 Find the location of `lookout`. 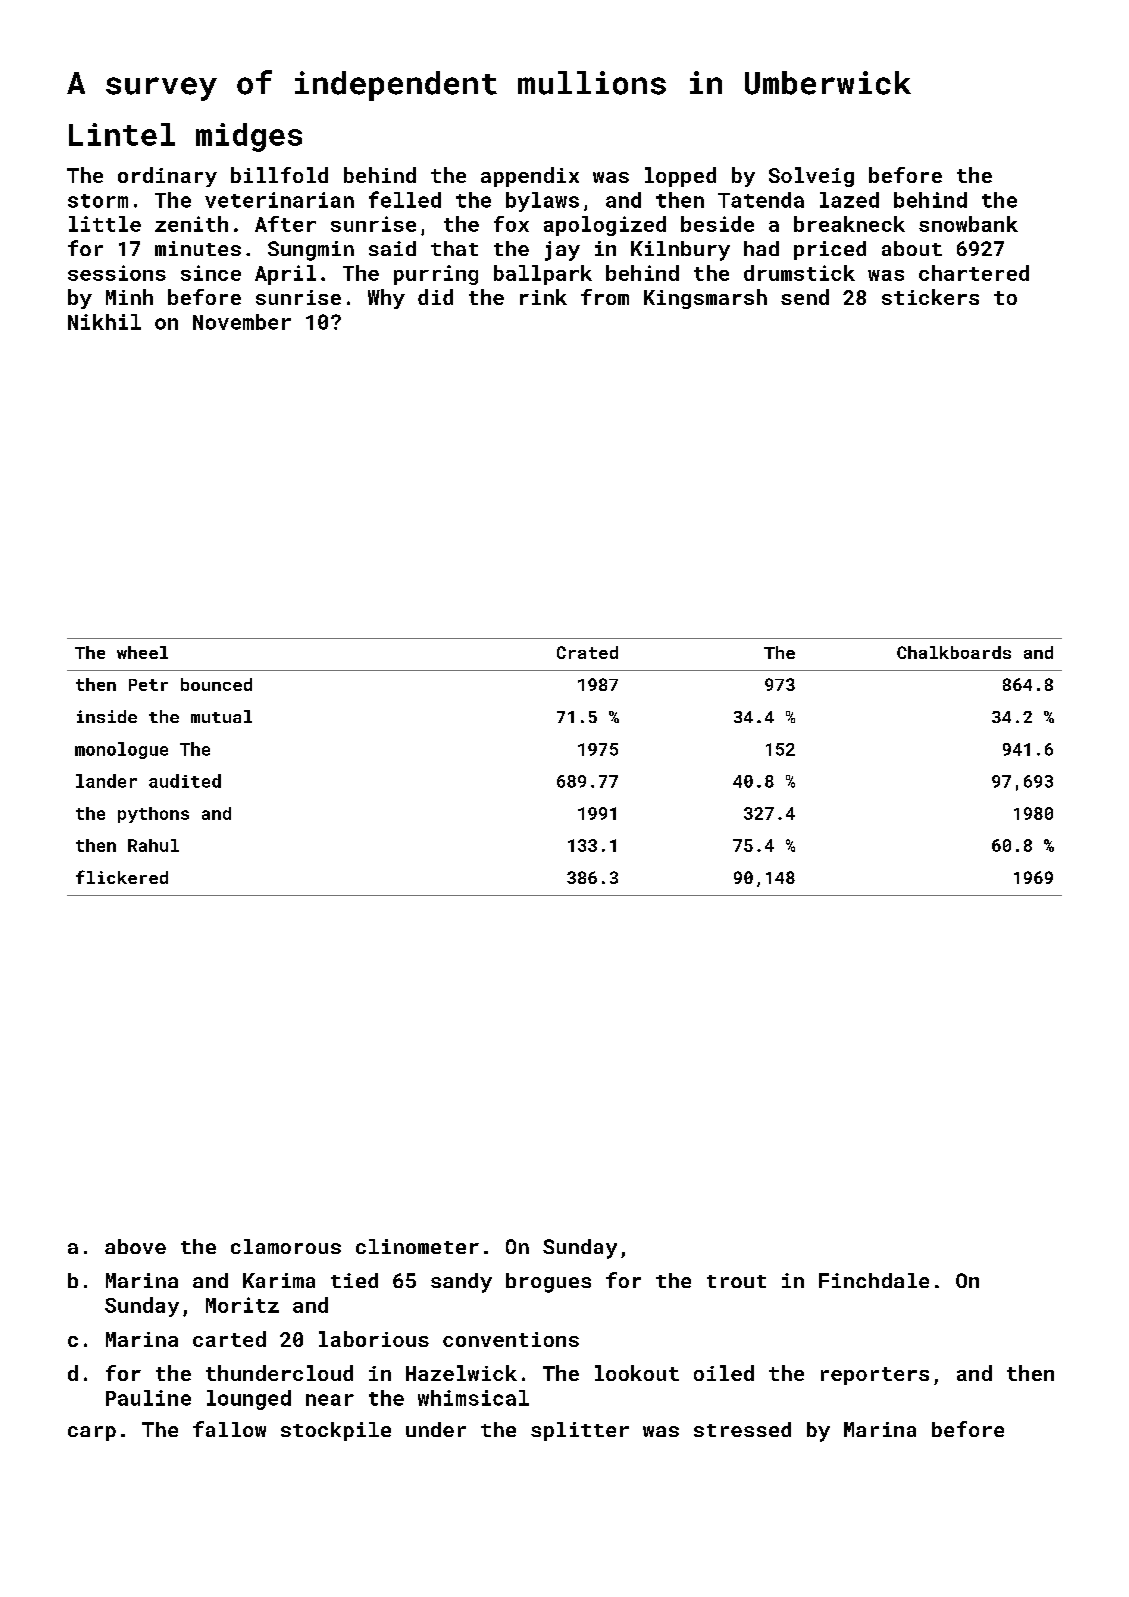

lookout is located at coordinates (637, 1373).
